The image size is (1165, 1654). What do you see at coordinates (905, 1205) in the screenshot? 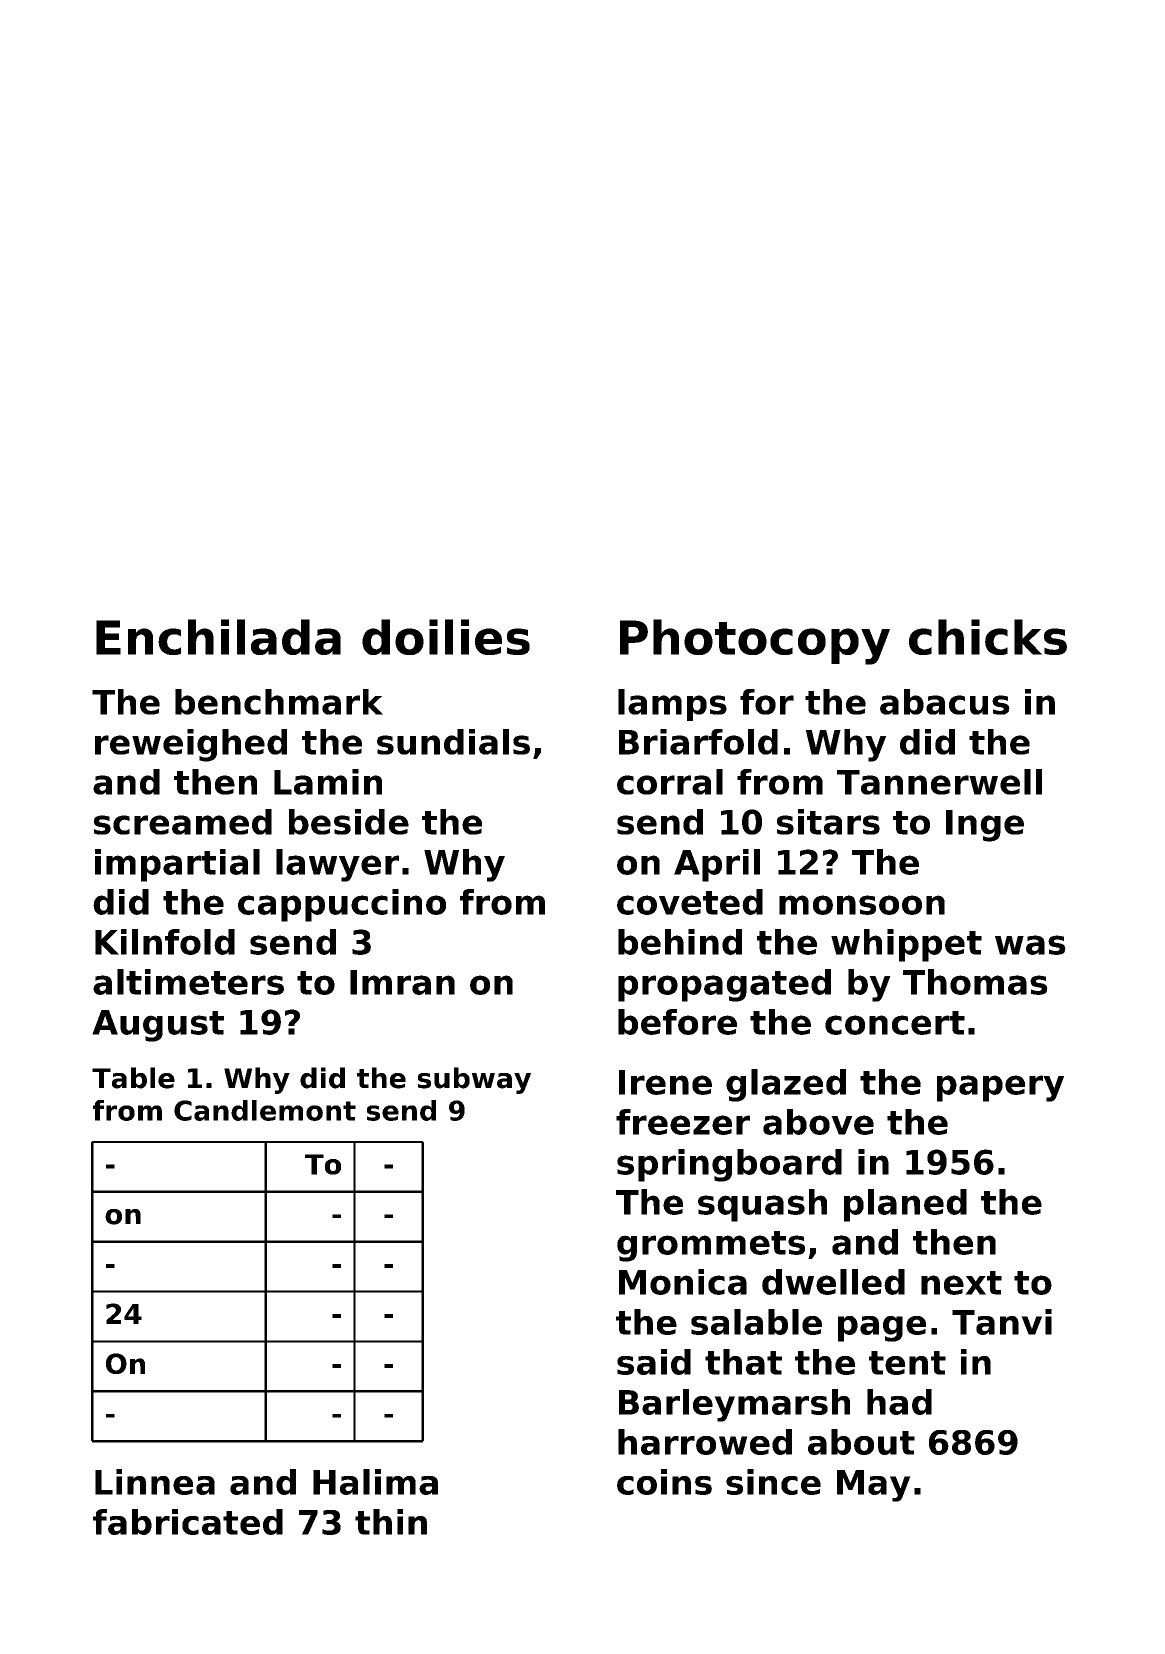
I see `planed` at bounding box center [905, 1205].
